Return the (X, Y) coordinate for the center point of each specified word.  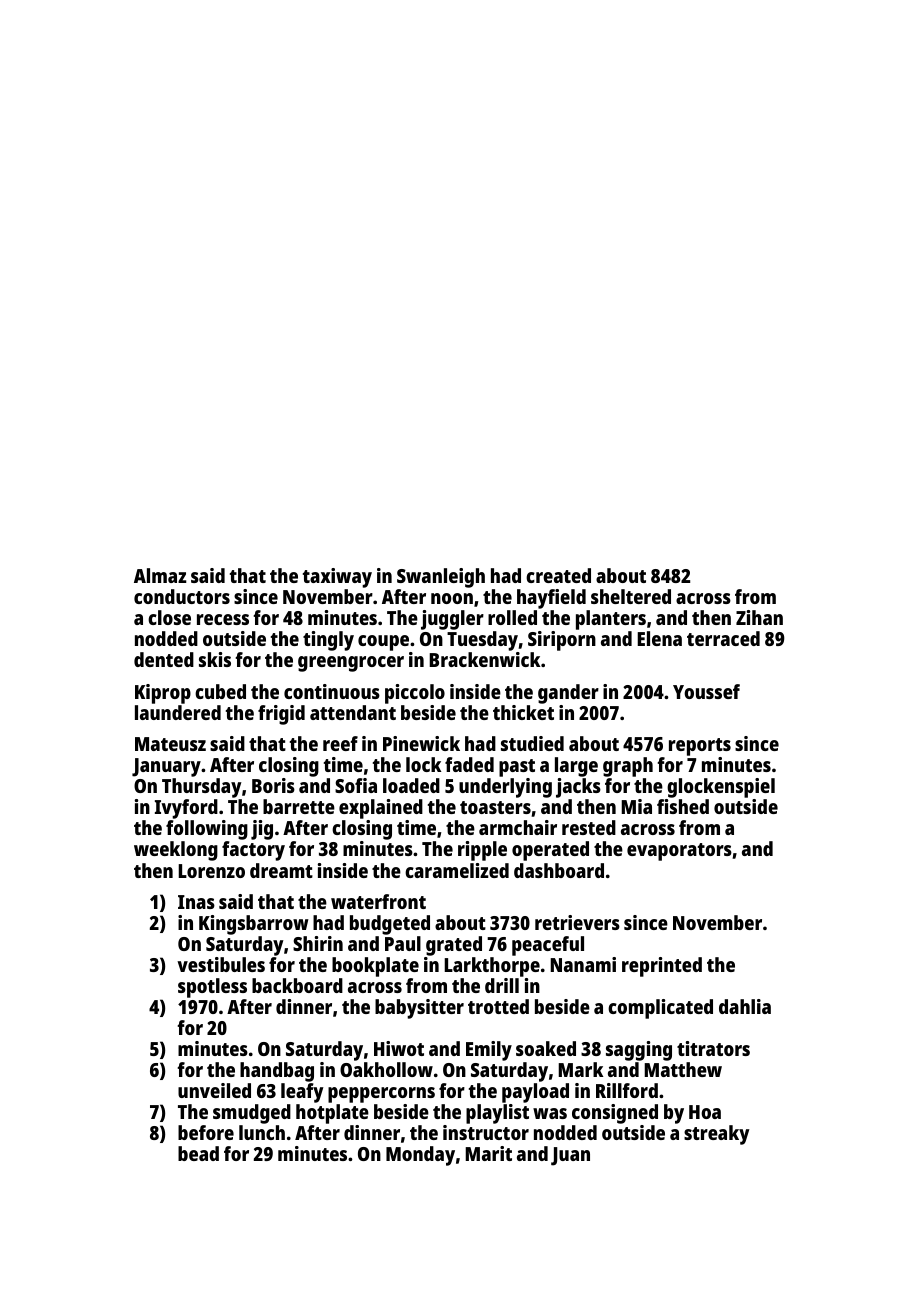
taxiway (337, 578)
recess (223, 619)
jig (262, 830)
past (517, 768)
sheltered (631, 596)
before (206, 1132)
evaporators (679, 852)
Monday (420, 1156)
